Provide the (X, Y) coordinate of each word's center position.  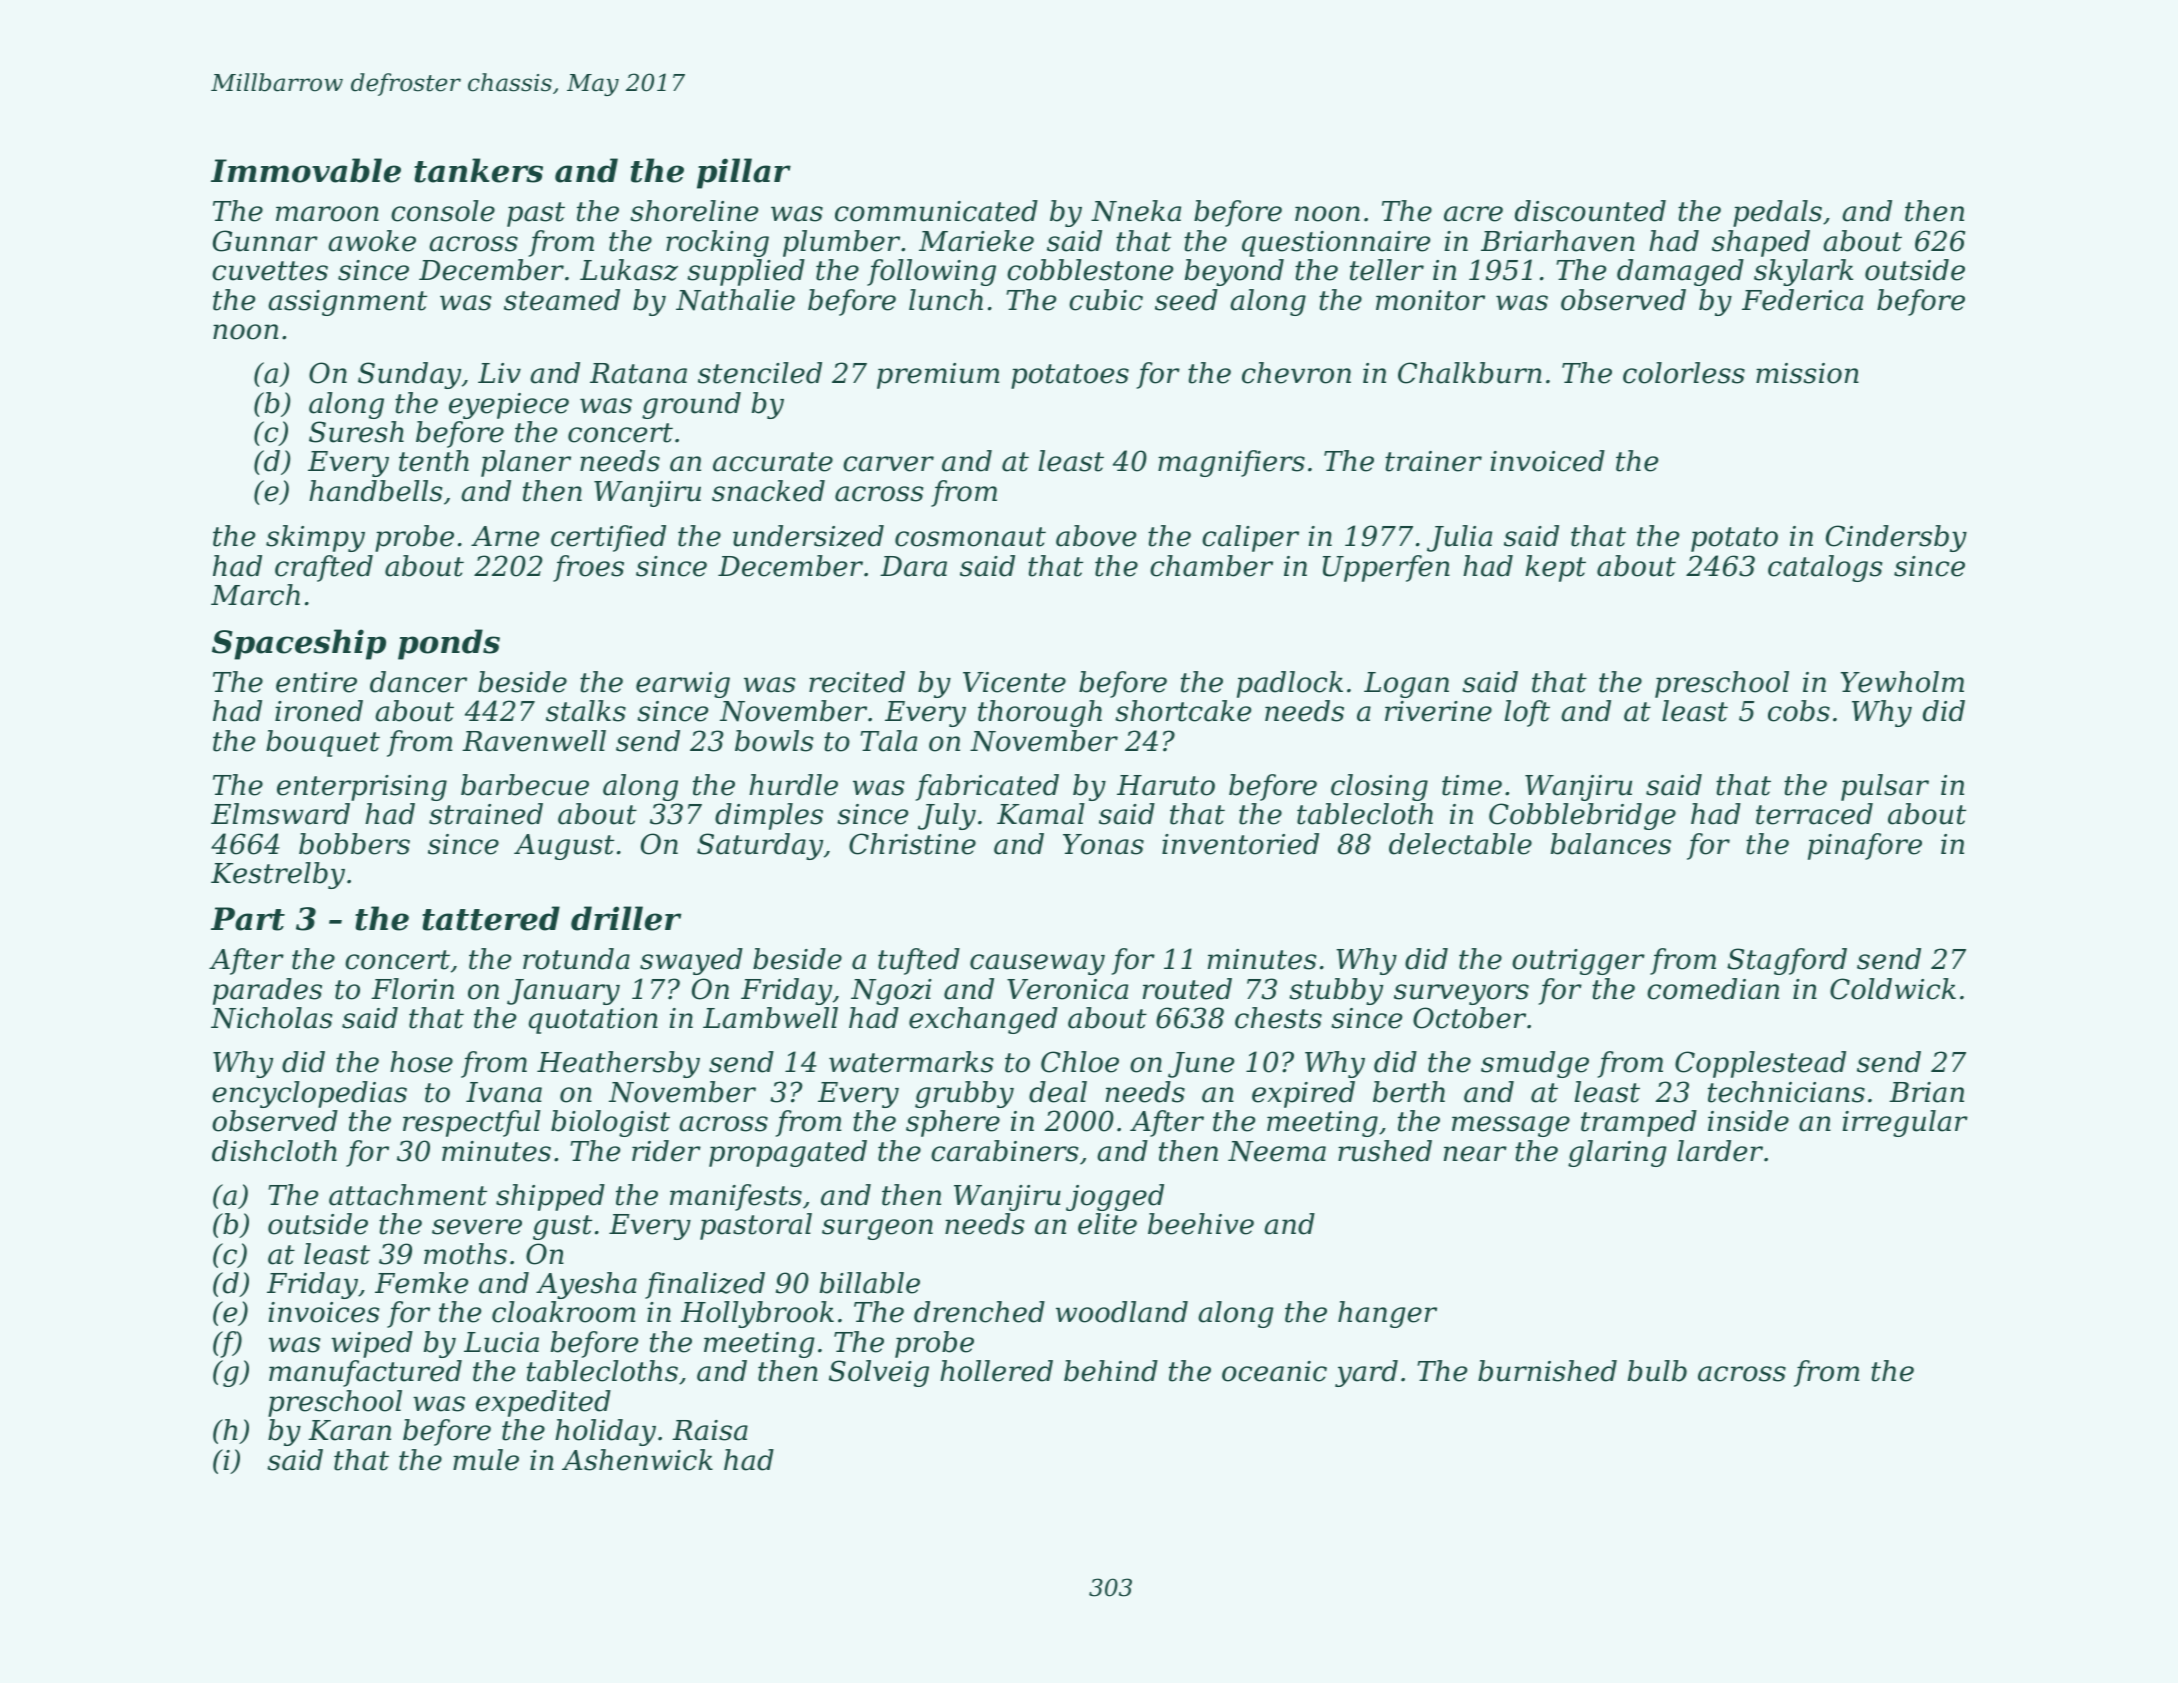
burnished (1547, 1371)
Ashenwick (637, 1460)
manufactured (365, 1373)
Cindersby (1896, 538)
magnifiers (1231, 463)
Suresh (356, 432)
